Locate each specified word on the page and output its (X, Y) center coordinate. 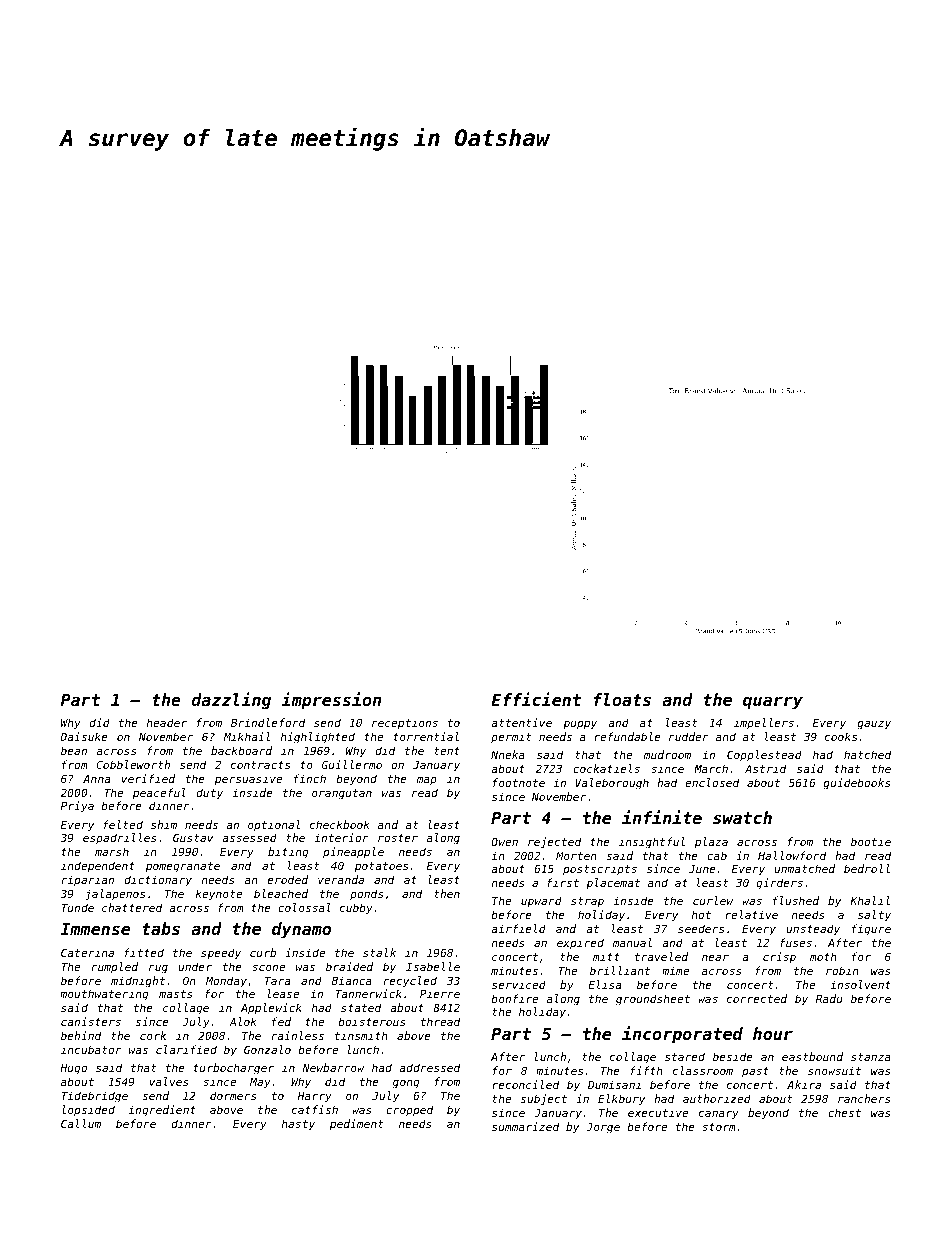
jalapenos (115, 895)
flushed (796, 900)
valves (169, 1081)
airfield (518, 928)
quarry (773, 703)
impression (331, 701)
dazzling (231, 701)
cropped (409, 1111)
